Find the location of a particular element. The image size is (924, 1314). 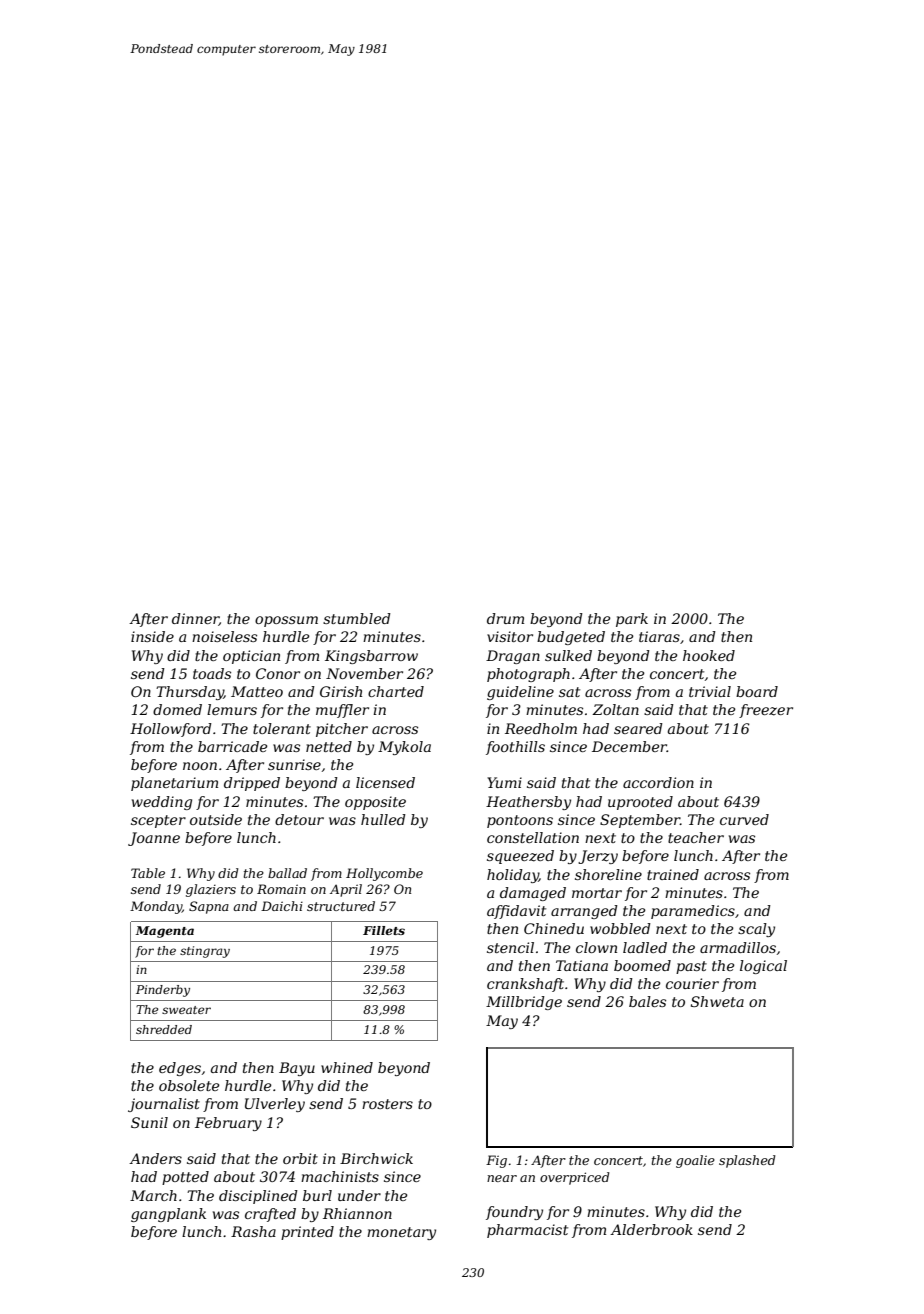

Hollycombe is located at coordinates (384, 874).
